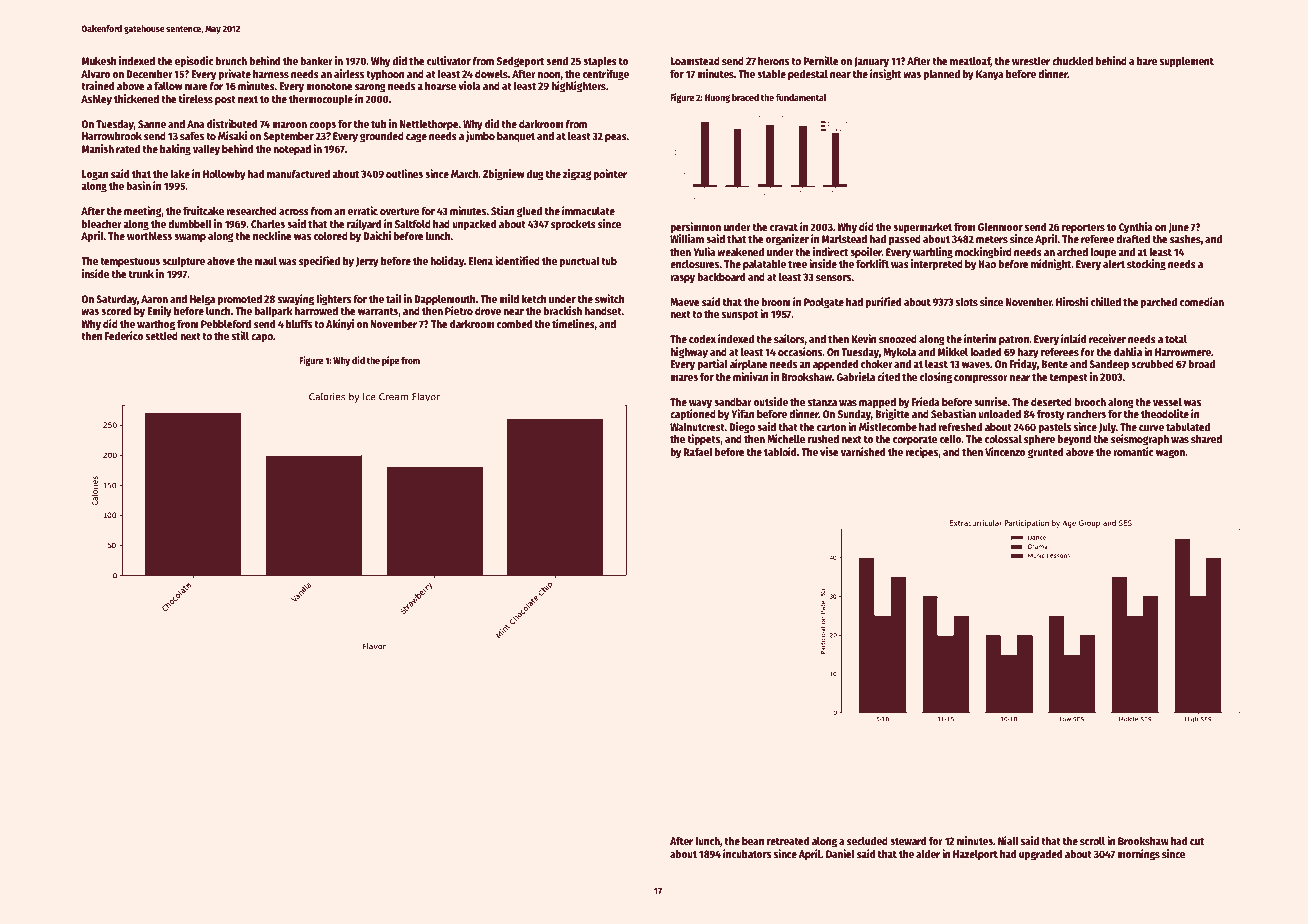 The height and width of the screenshot is (924, 1308). What do you see at coordinates (922, 453) in the screenshot?
I see `recipes` at bounding box center [922, 453].
